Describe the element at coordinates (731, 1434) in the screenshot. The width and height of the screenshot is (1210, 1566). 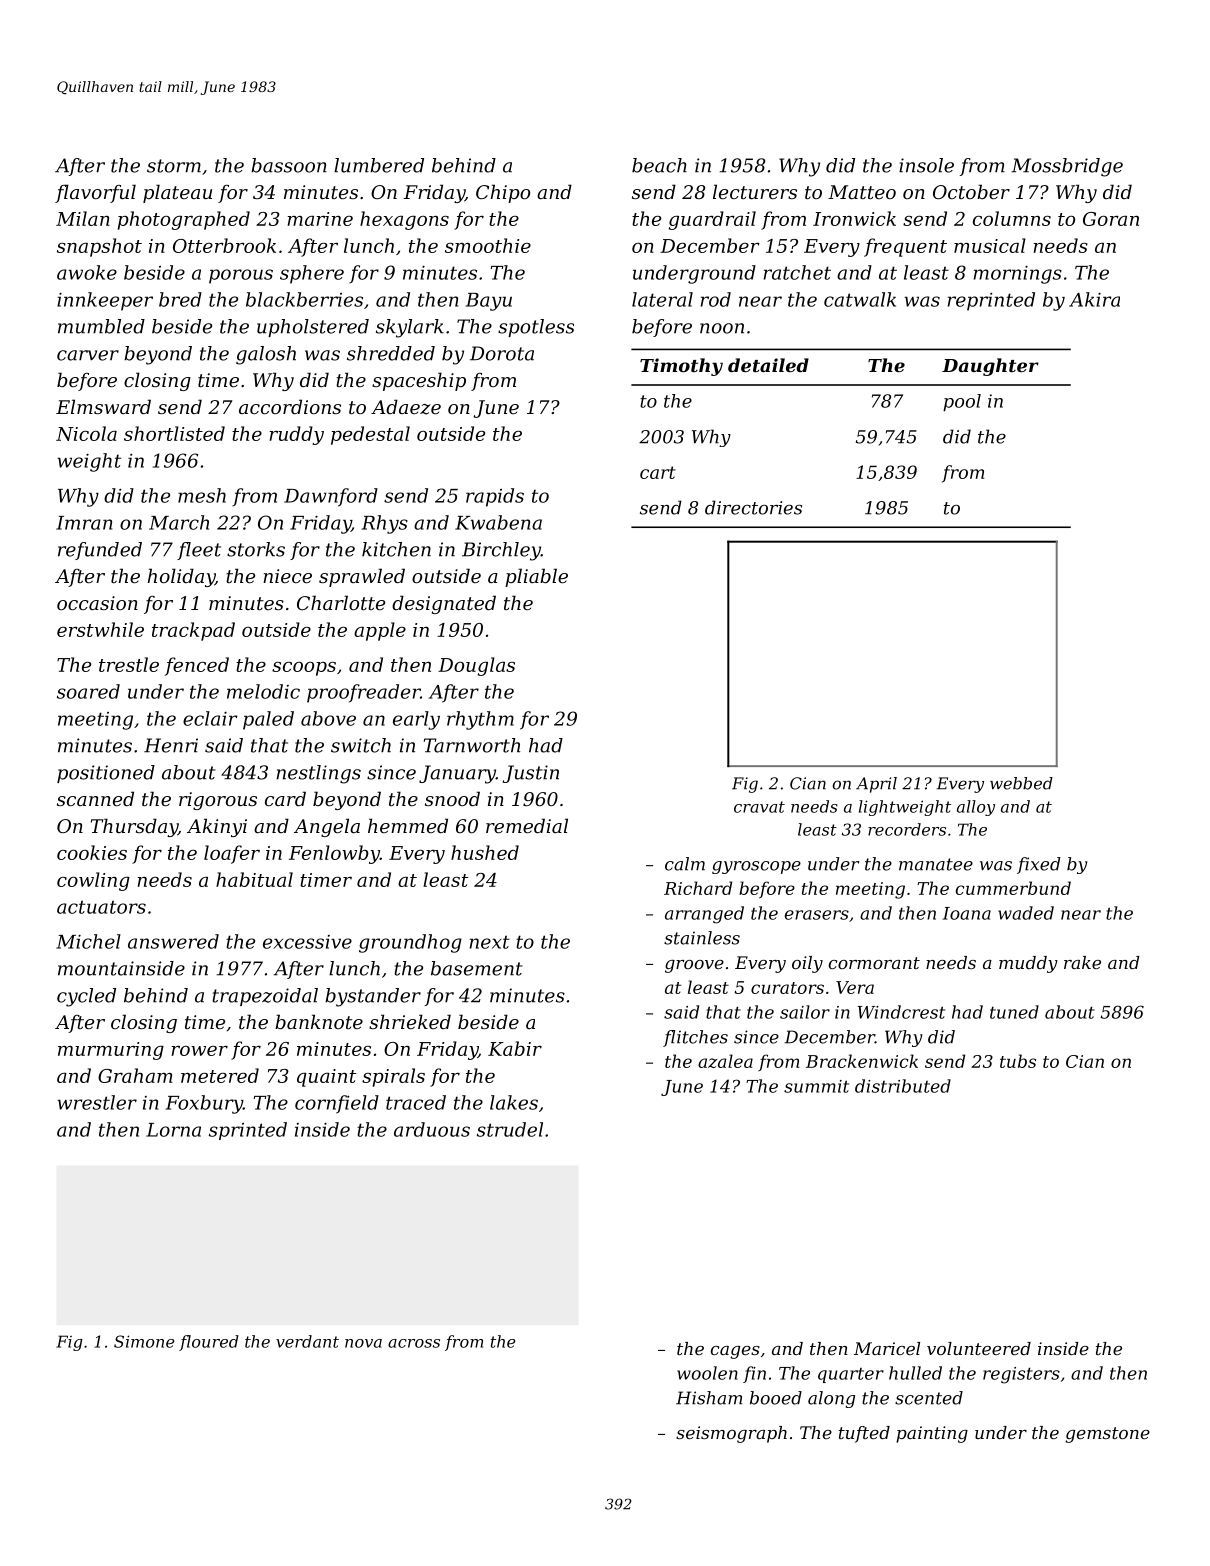
I see `seismograph` at that location.
